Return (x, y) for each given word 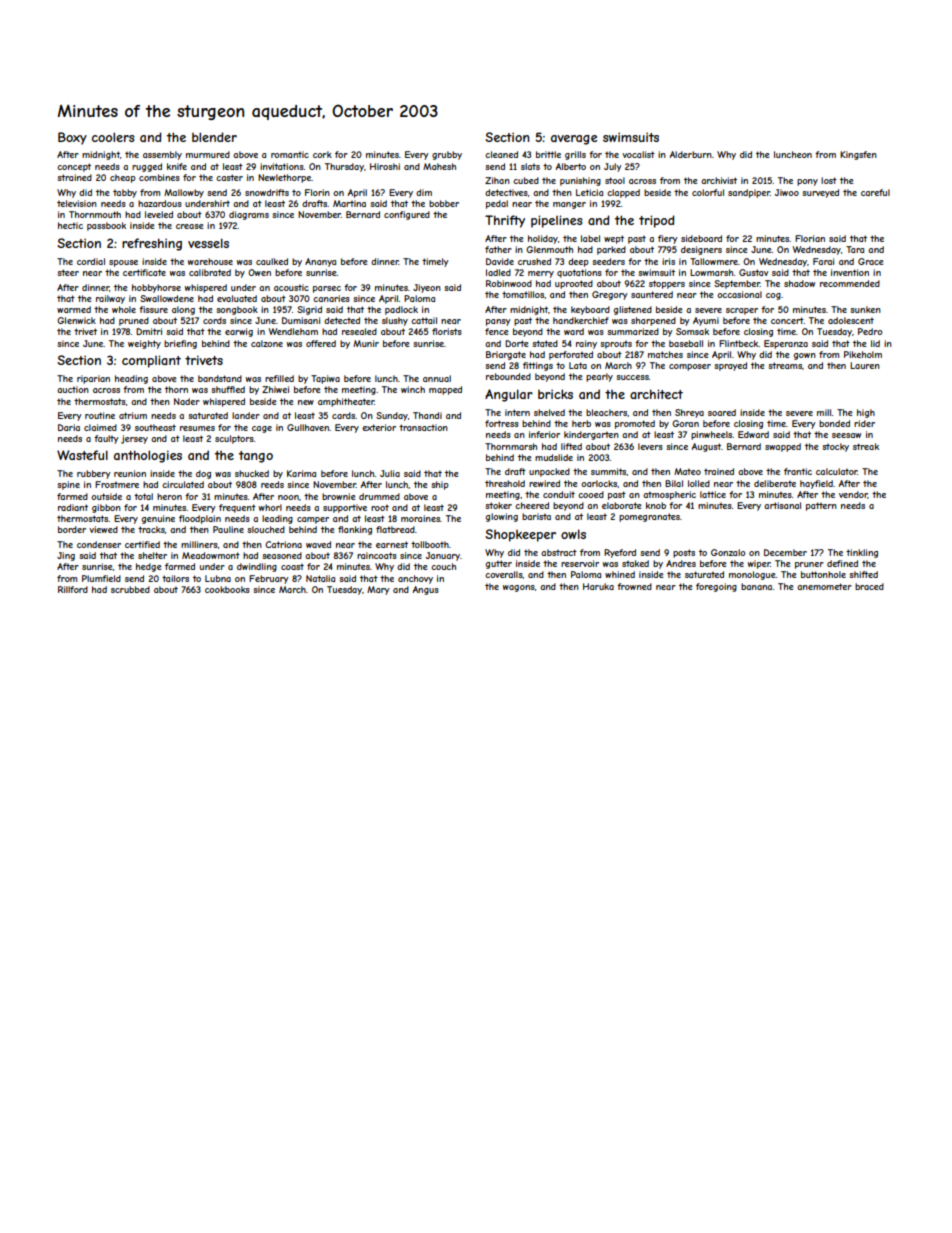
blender (214, 137)
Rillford (73, 589)
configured (407, 215)
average (574, 140)
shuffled (228, 389)
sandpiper (749, 193)
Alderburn (691, 154)
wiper (759, 564)
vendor (853, 495)
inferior (544, 434)
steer (68, 272)
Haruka (598, 586)
